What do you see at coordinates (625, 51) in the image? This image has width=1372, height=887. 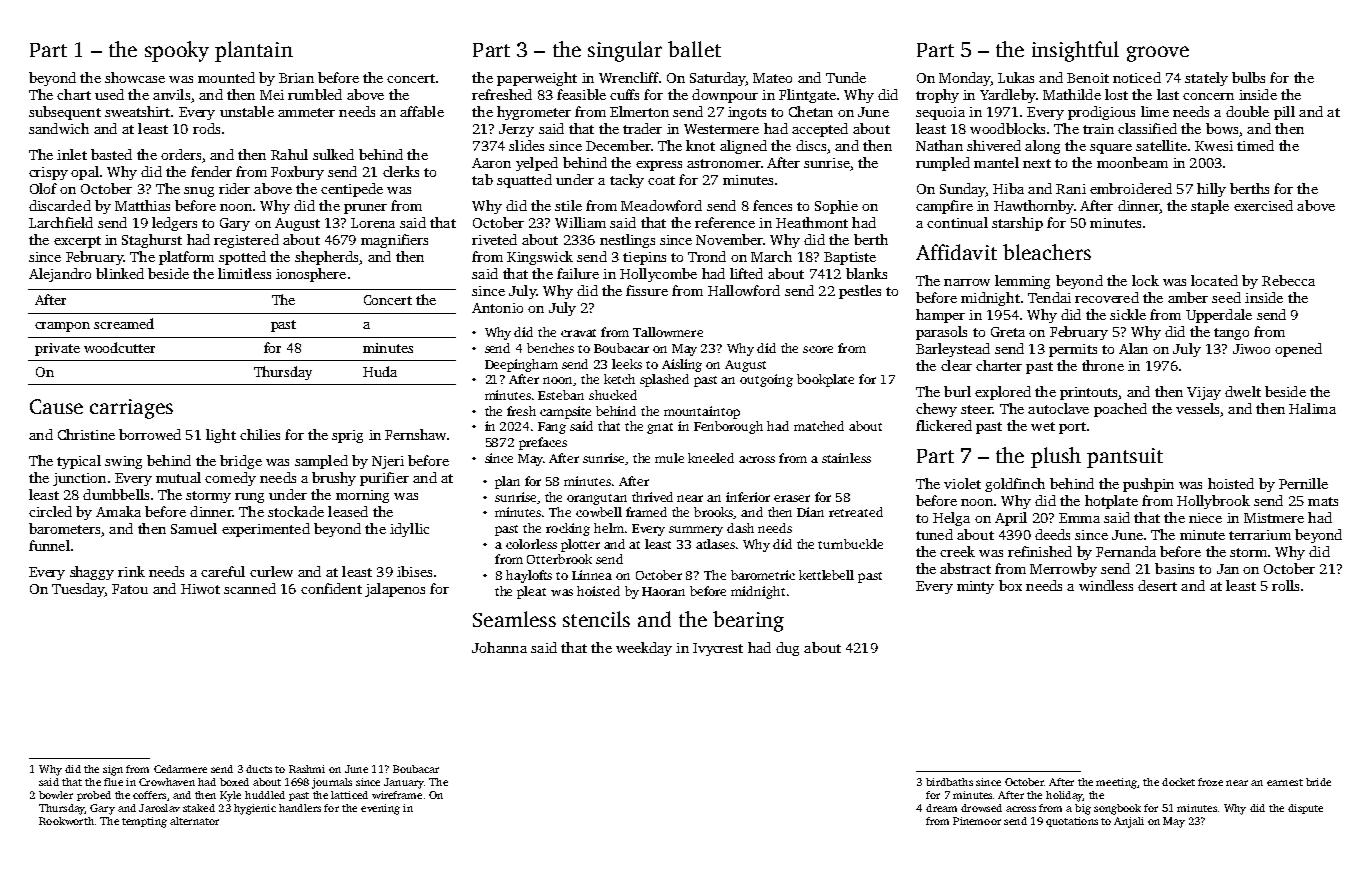 I see `singular` at bounding box center [625, 51].
